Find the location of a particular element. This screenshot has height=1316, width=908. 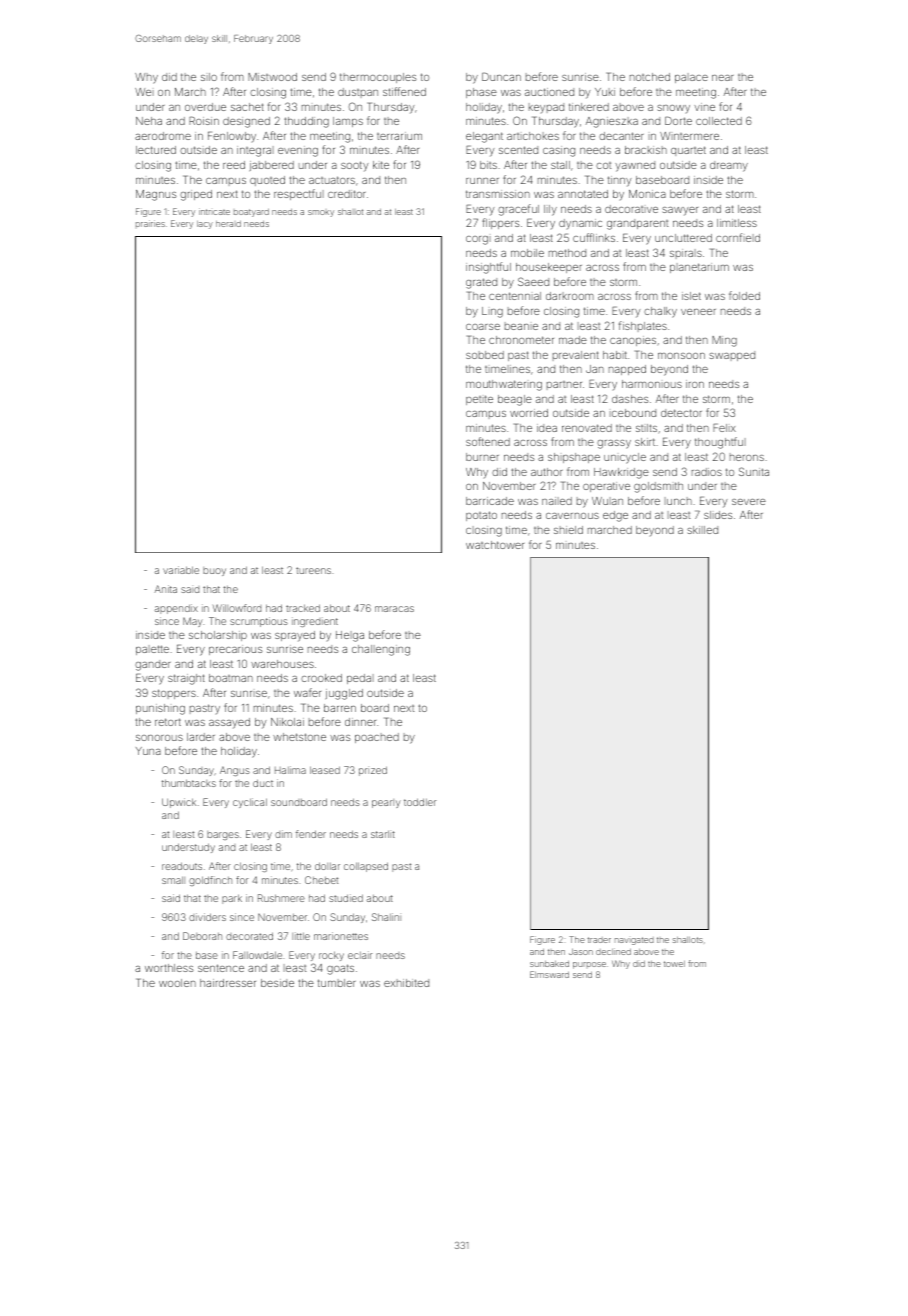

Elmsward is located at coordinates (549, 974).
